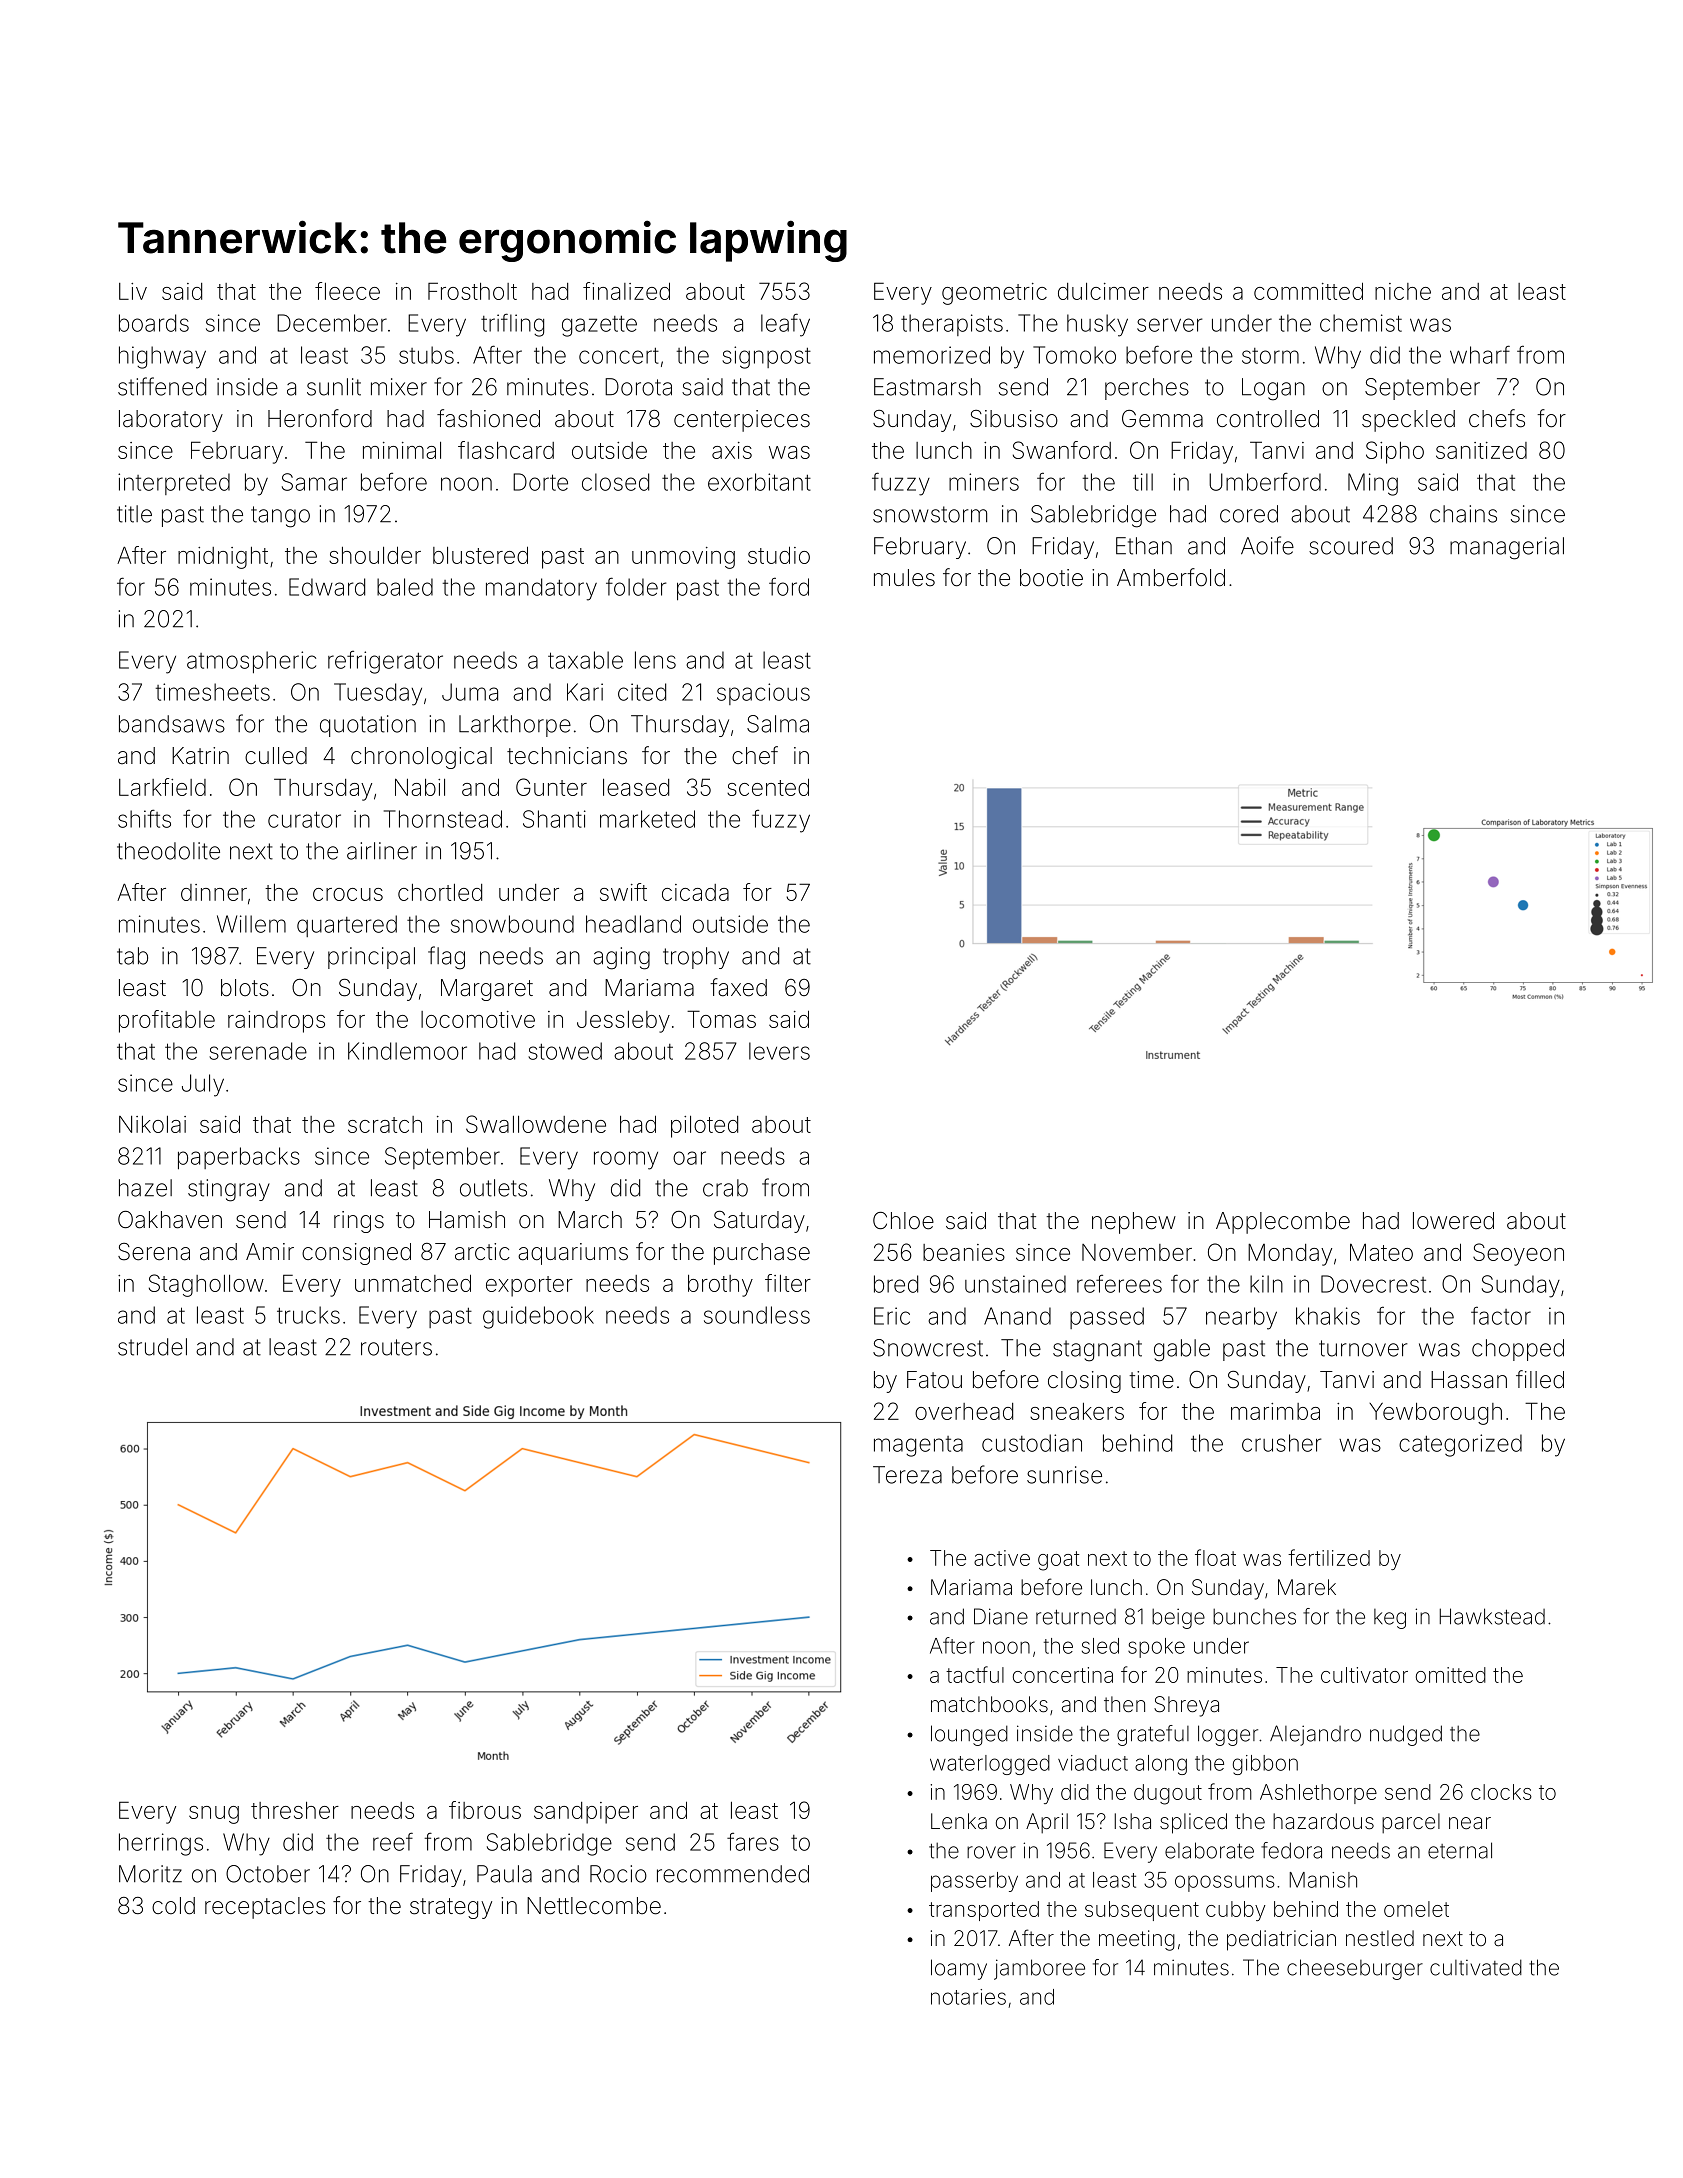  I want to click on snug, so click(214, 1815).
